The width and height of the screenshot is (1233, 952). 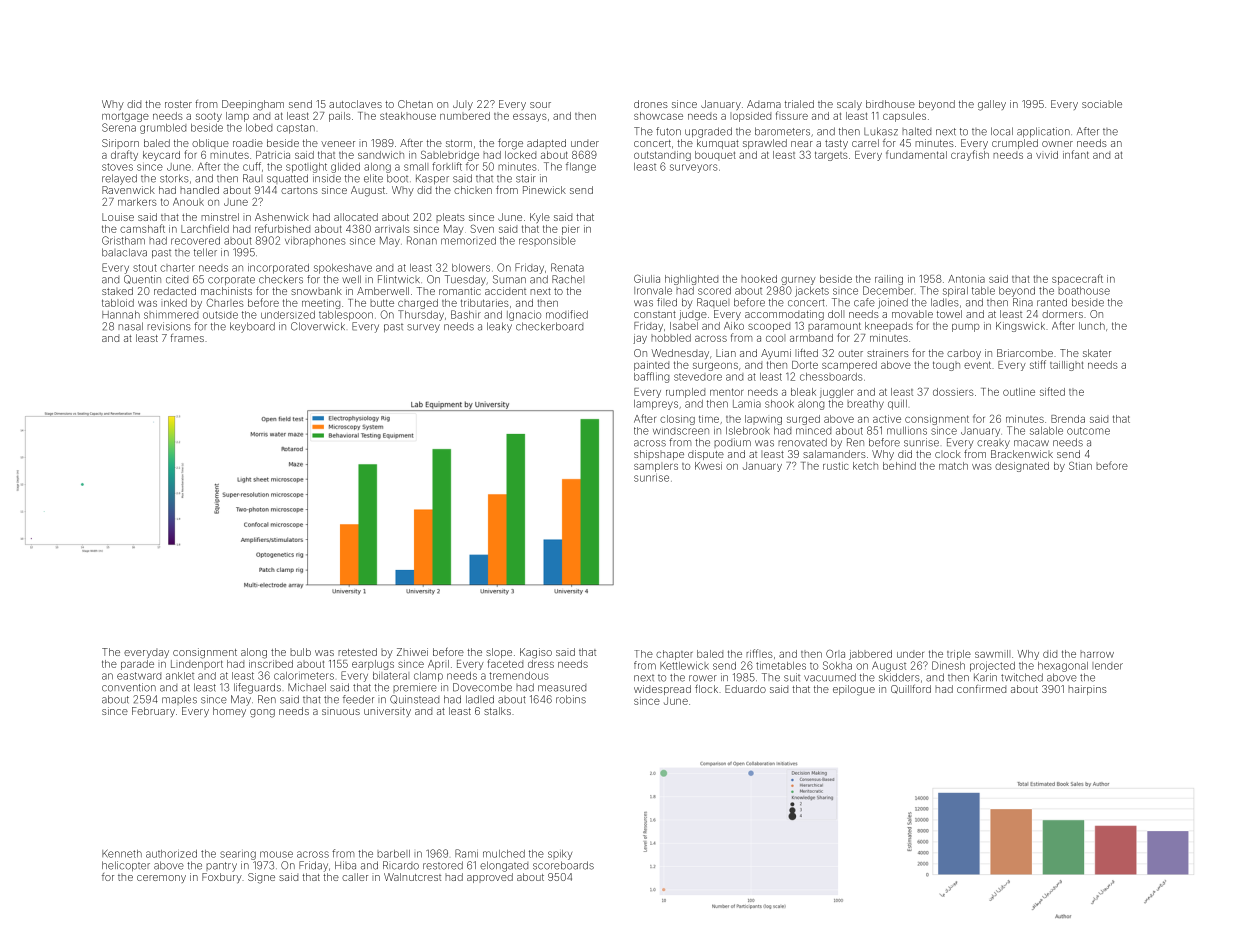 I want to click on maples, so click(x=179, y=700).
